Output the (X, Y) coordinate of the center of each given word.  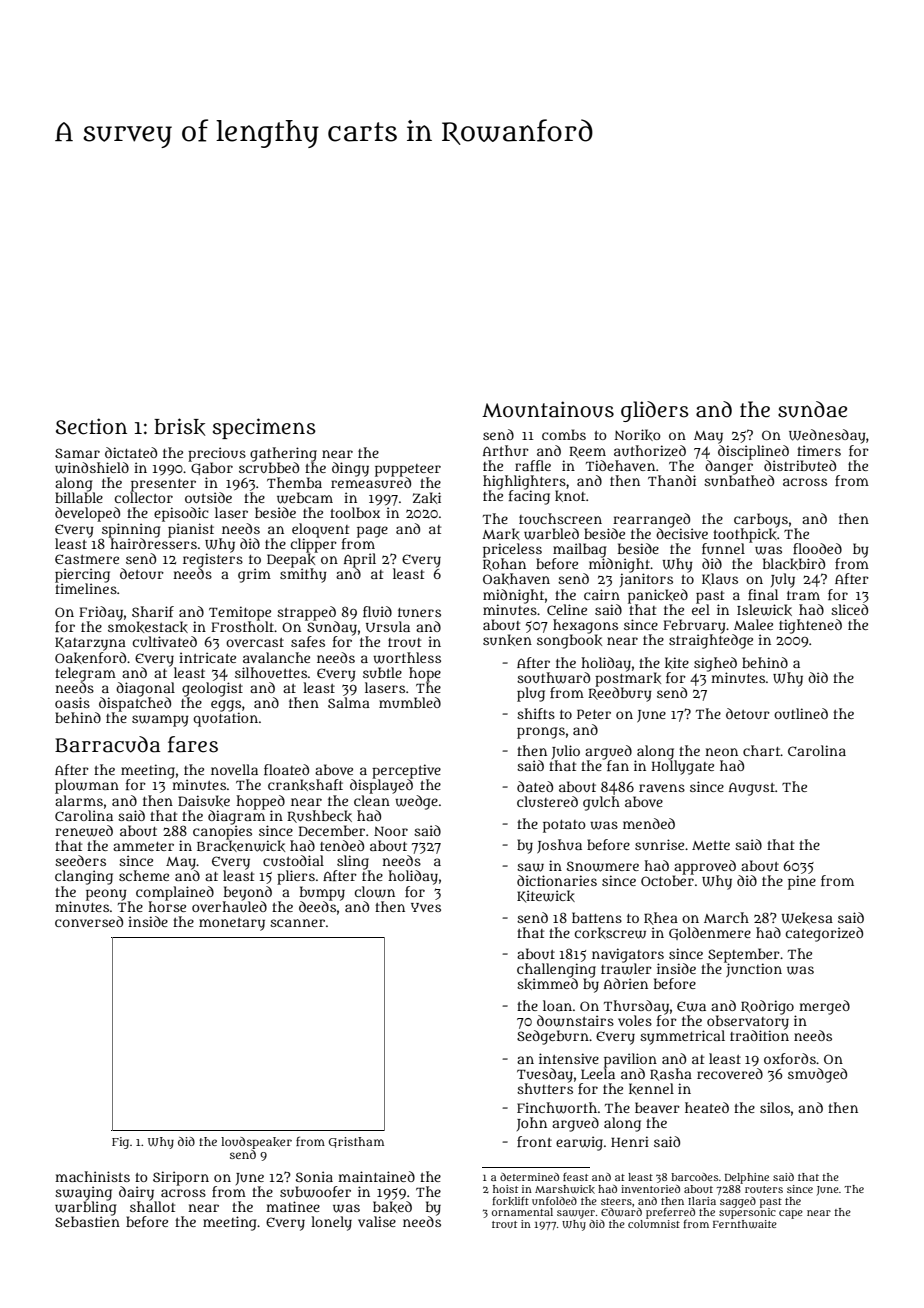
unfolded (554, 1200)
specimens (264, 428)
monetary (232, 924)
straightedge (711, 641)
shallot (152, 1206)
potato (564, 826)
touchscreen (560, 518)
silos (775, 1107)
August (752, 789)
